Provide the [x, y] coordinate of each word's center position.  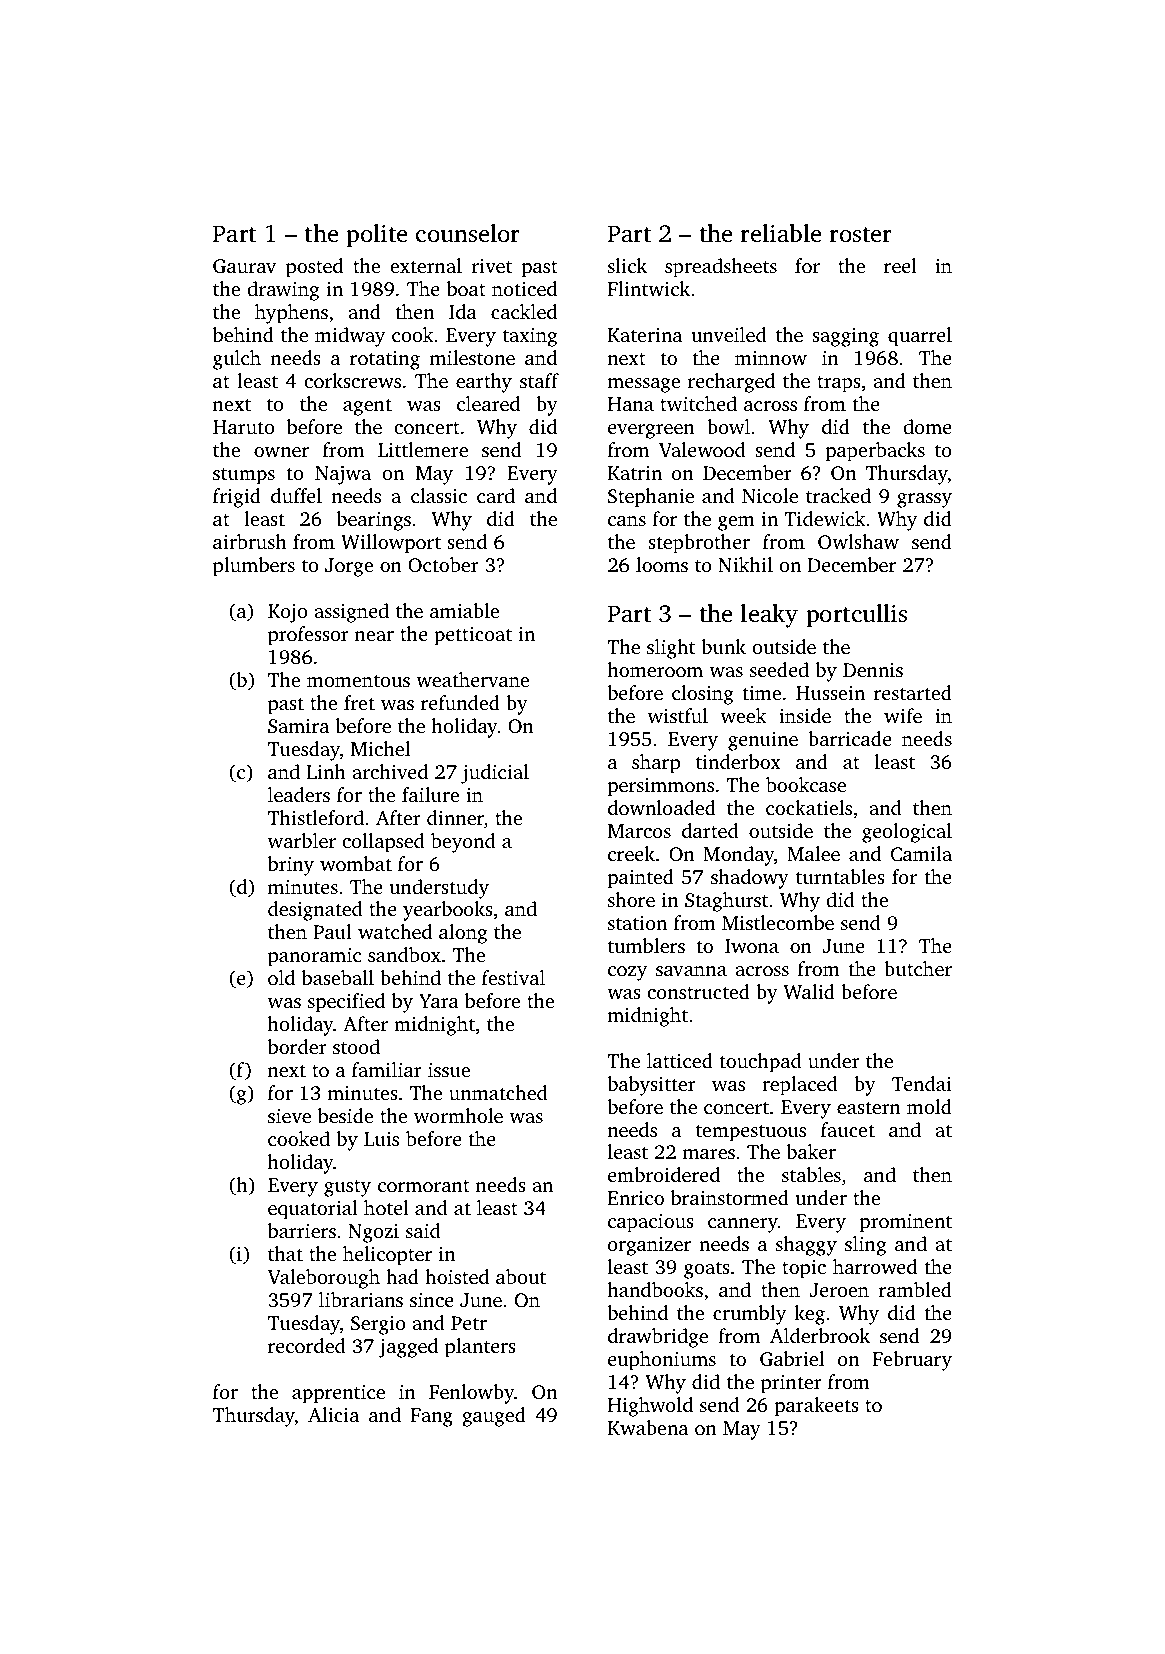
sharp [656, 764]
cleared [488, 403]
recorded [307, 1345]
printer [791, 1384]
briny [291, 866]
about [521, 1276]
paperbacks [875, 452]
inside [805, 715]
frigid [237, 498]
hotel [386, 1207]
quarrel [920, 337]
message [643, 385]
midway [350, 337]
